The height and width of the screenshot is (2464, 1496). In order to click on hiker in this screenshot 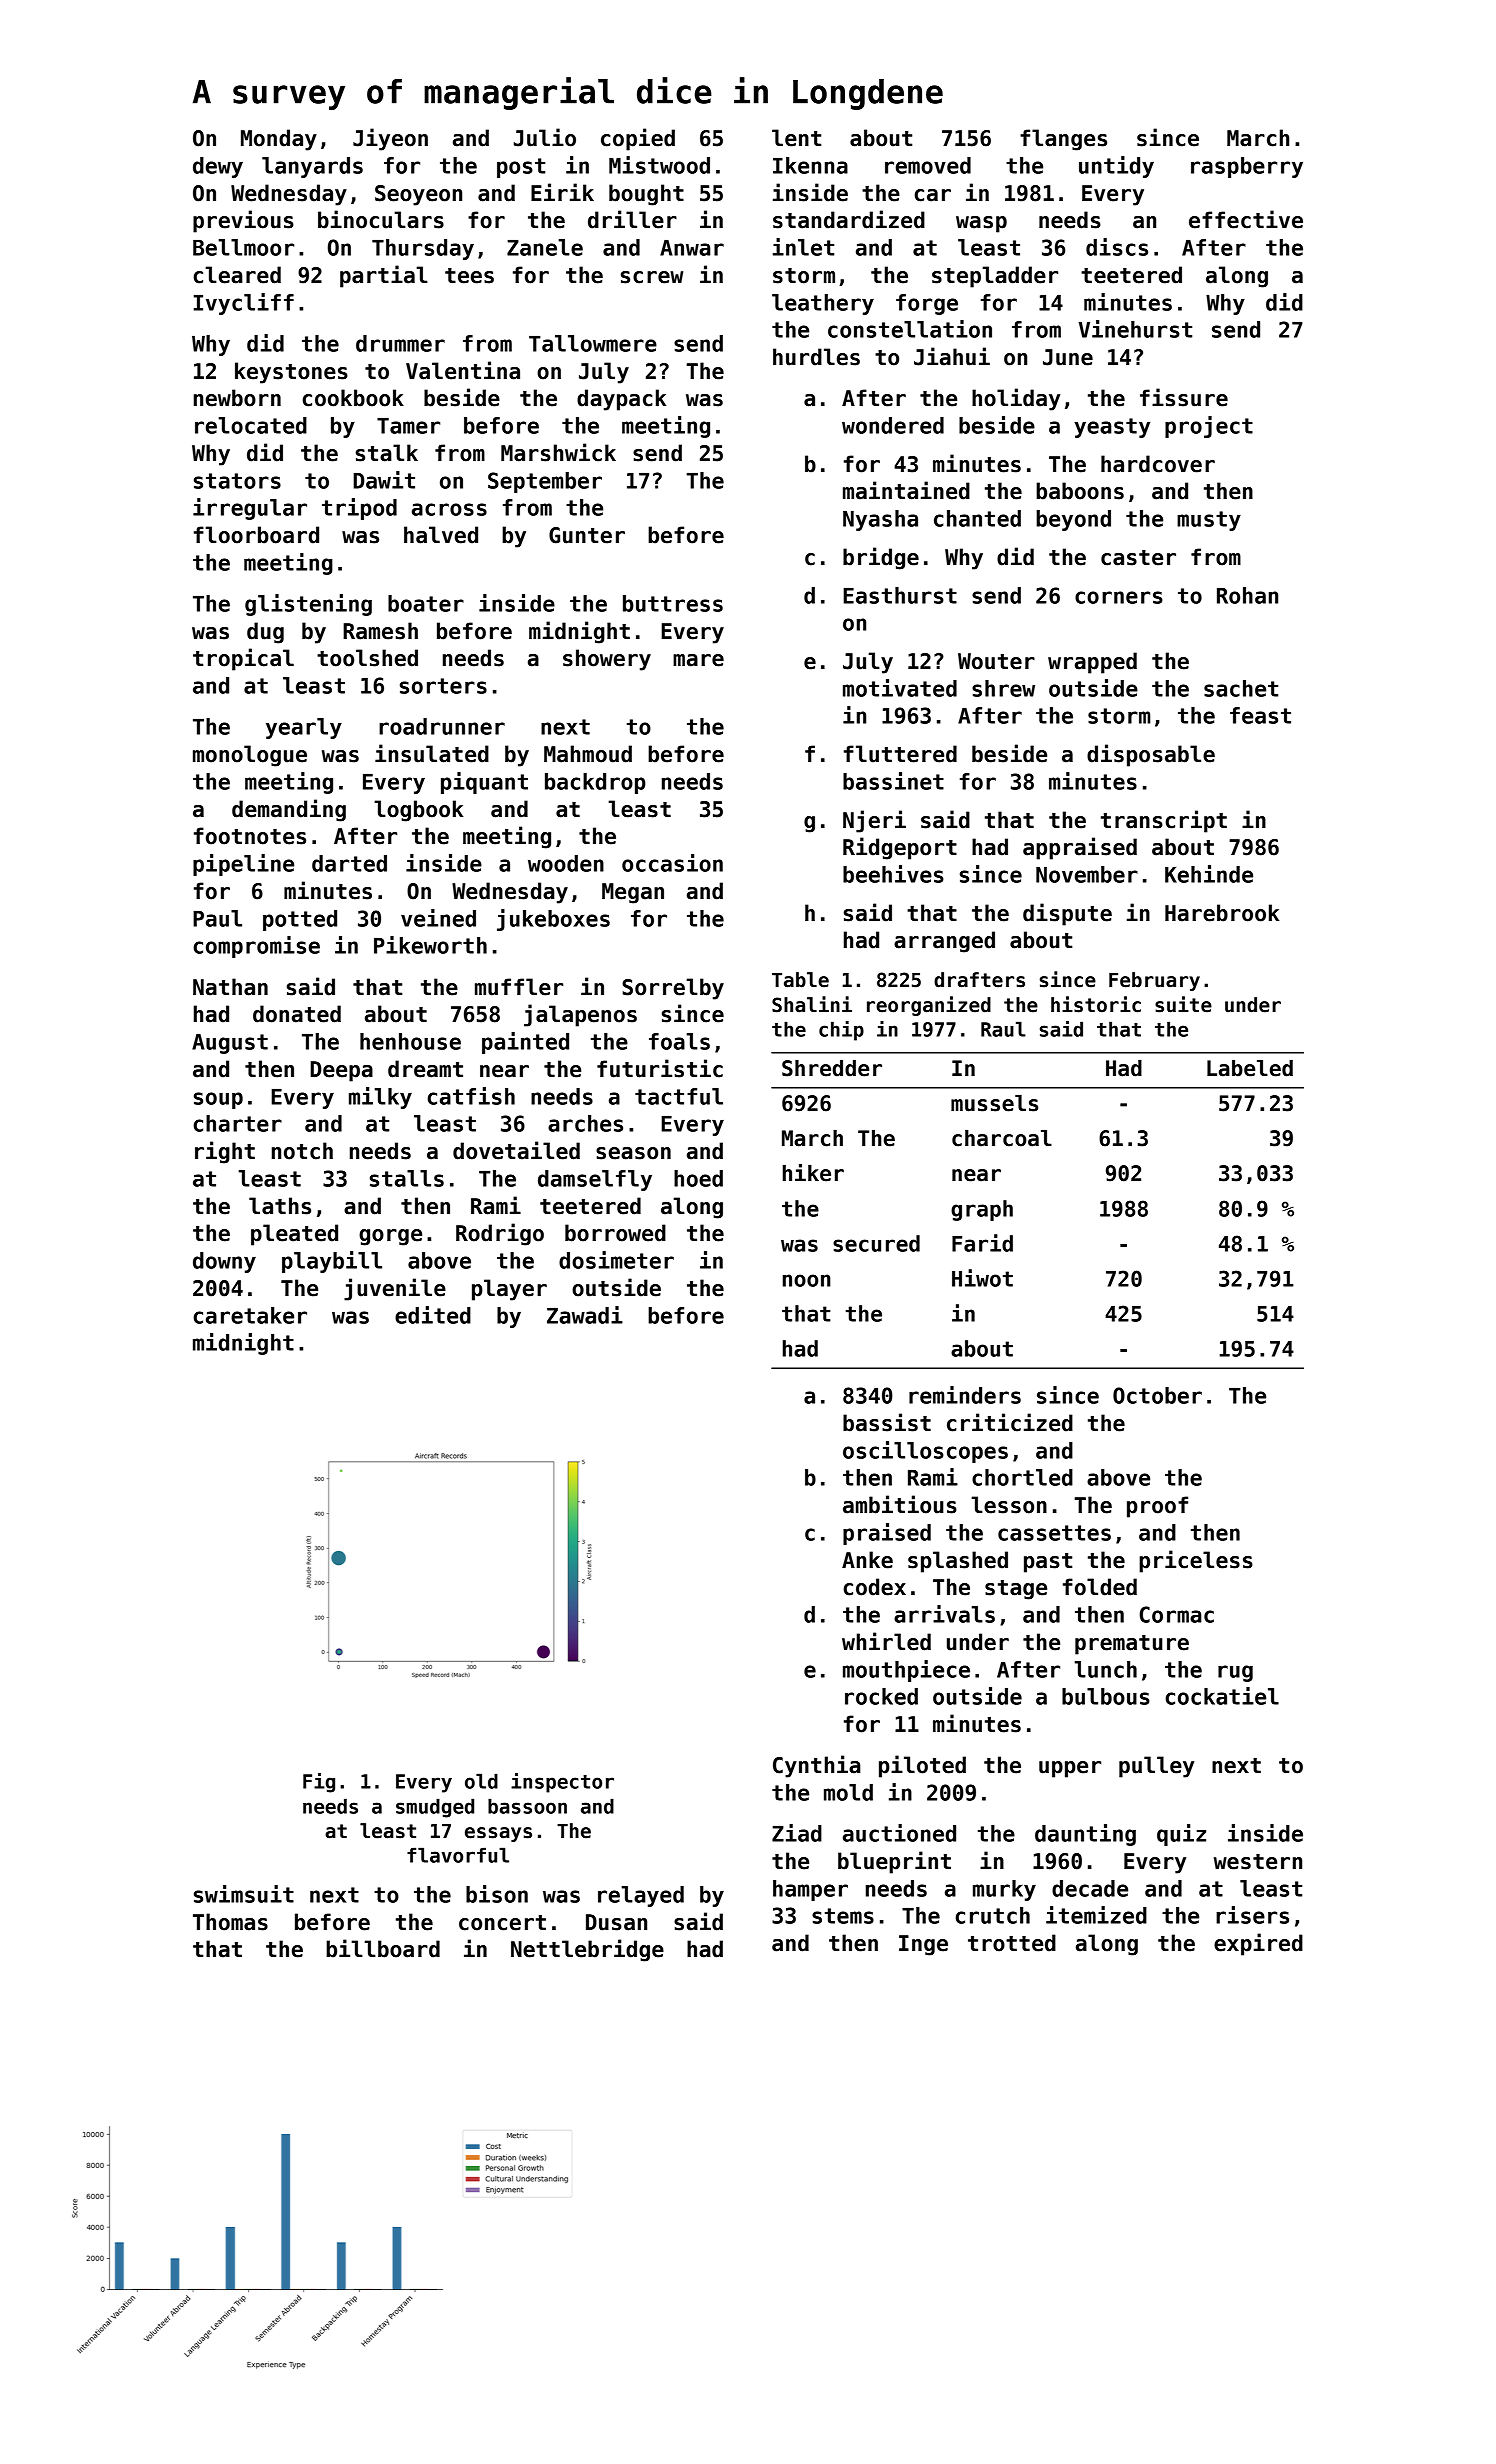, I will do `click(813, 1173)`.
